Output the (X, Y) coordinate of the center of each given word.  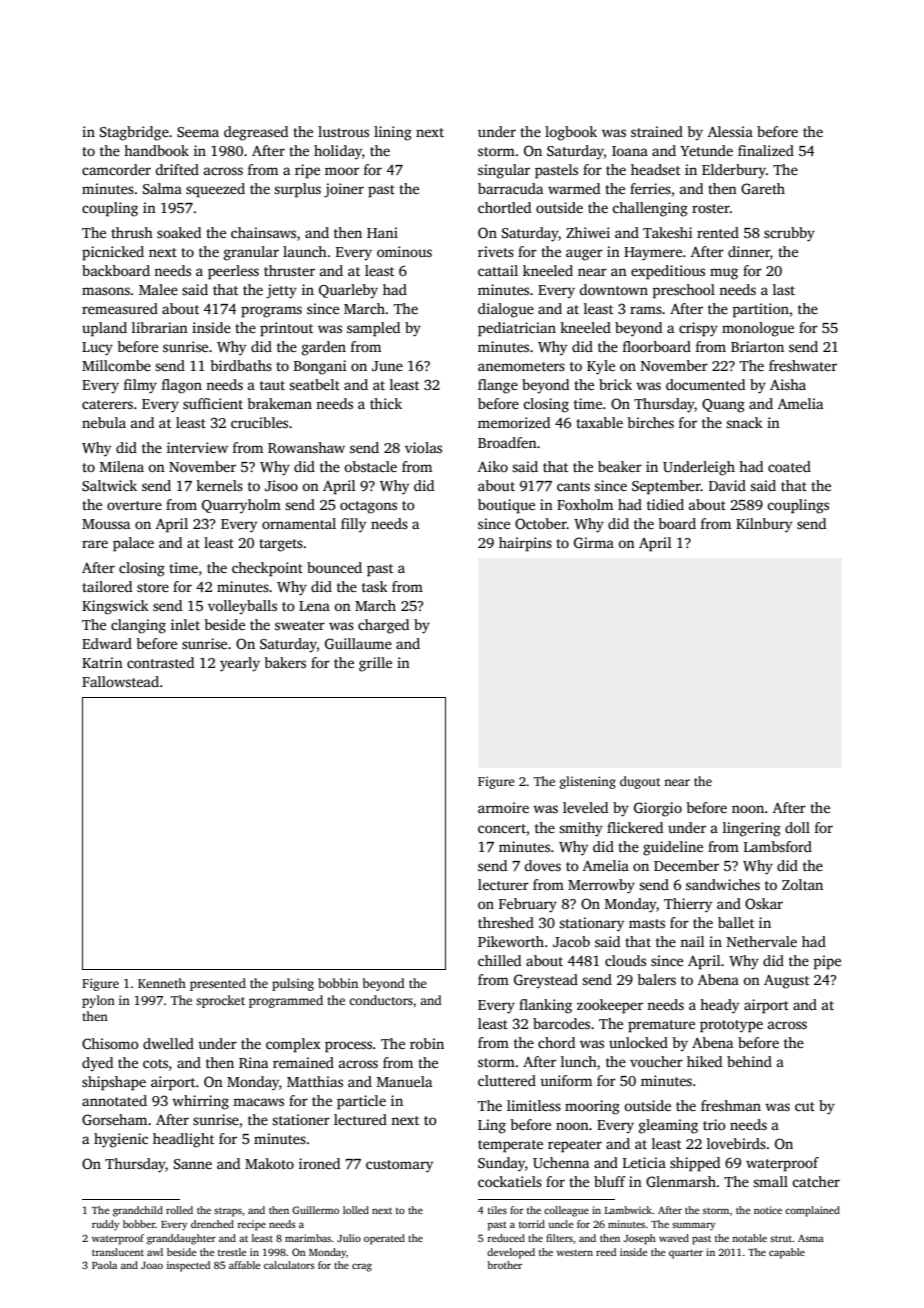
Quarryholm (241, 506)
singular (504, 171)
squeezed (215, 190)
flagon (182, 386)
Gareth (763, 188)
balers (656, 979)
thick (386, 403)
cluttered (507, 1080)
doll (797, 827)
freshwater (803, 365)
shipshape (114, 1083)
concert (502, 828)
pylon (98, 1001)
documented (705, 384)
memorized (514, 422)
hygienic (121, 1140)
